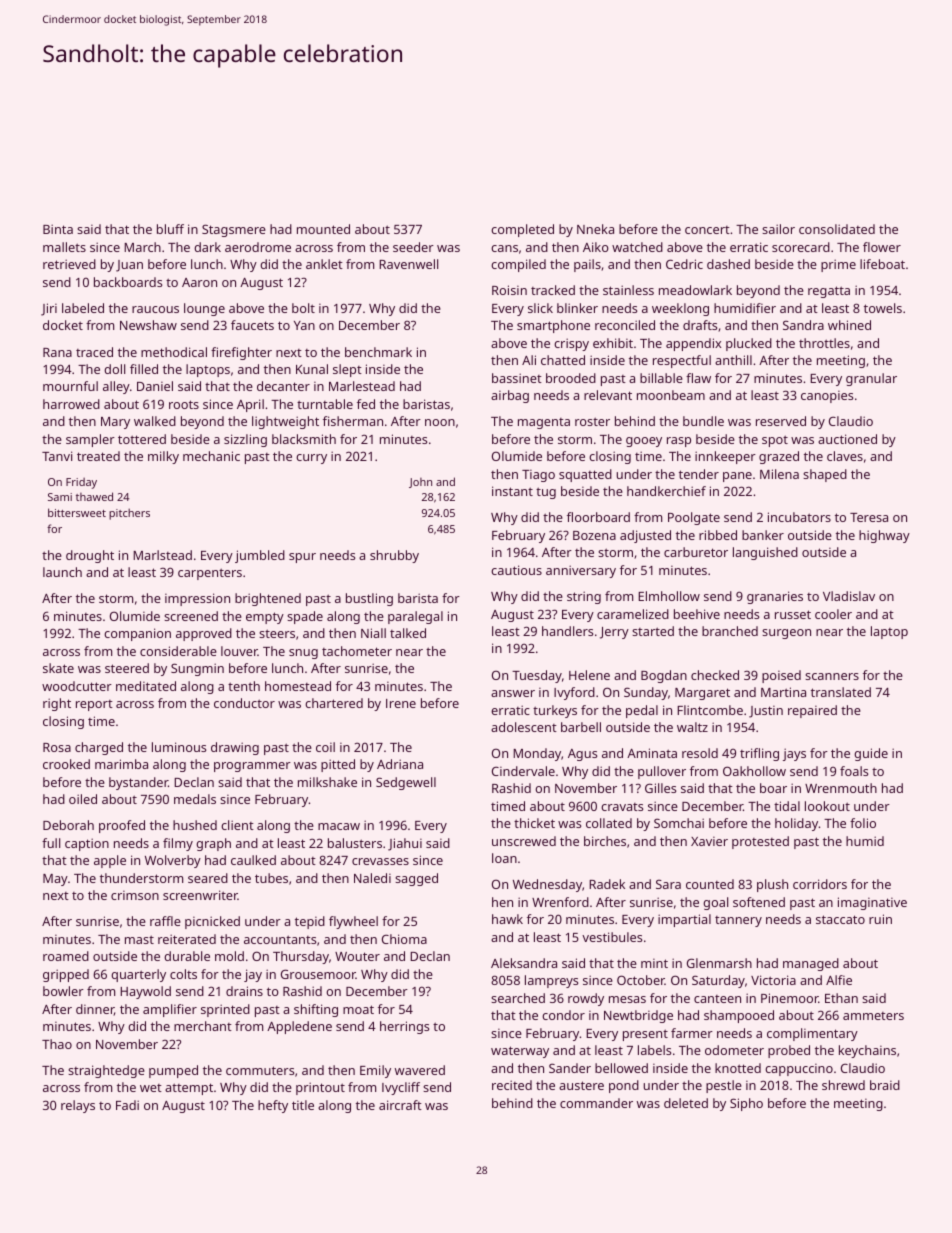 The image size is (952, 1233). I want to click on concert, so click(707, 230).
